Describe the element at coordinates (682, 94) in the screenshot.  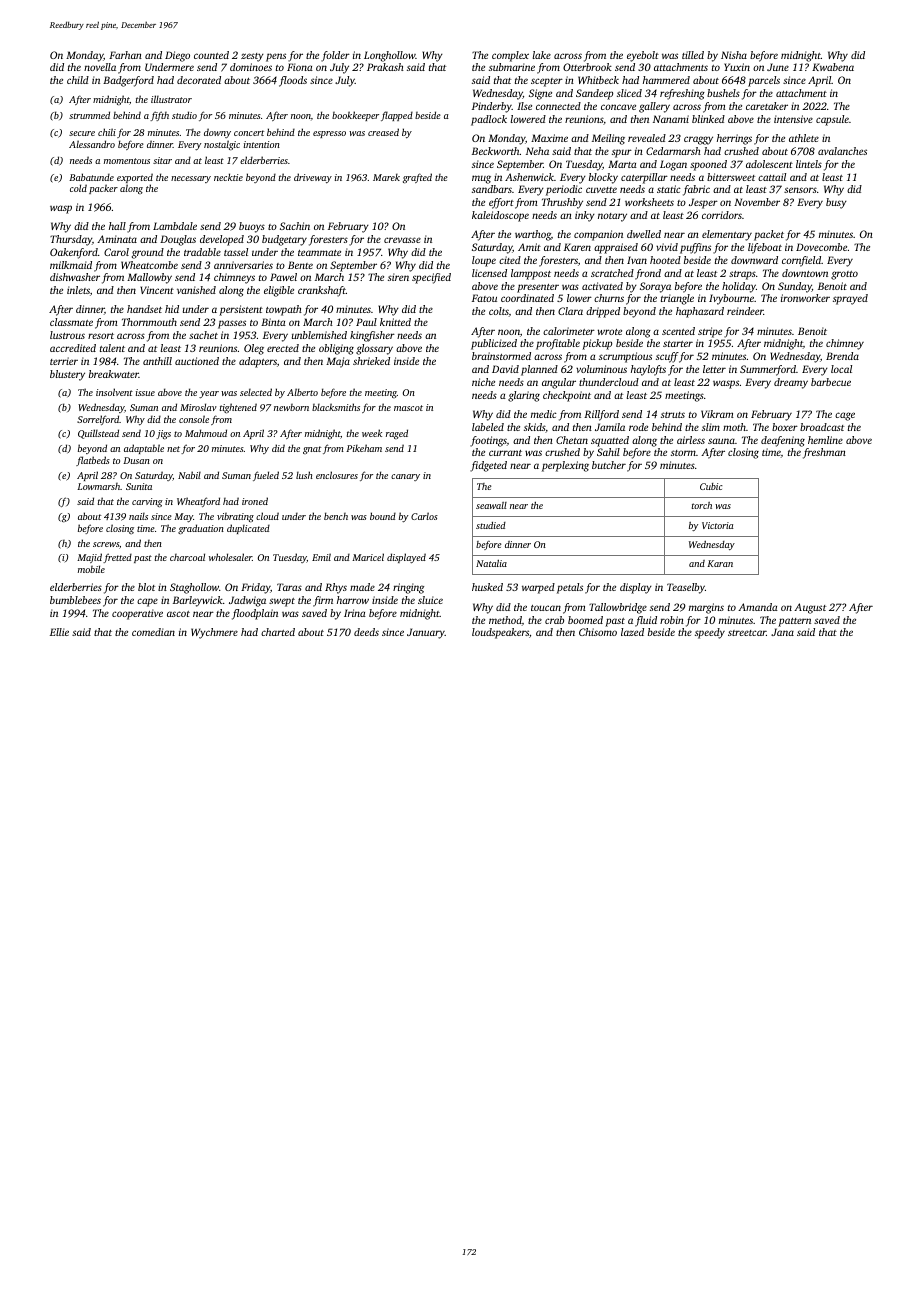
I see `refreshing` at that location.
